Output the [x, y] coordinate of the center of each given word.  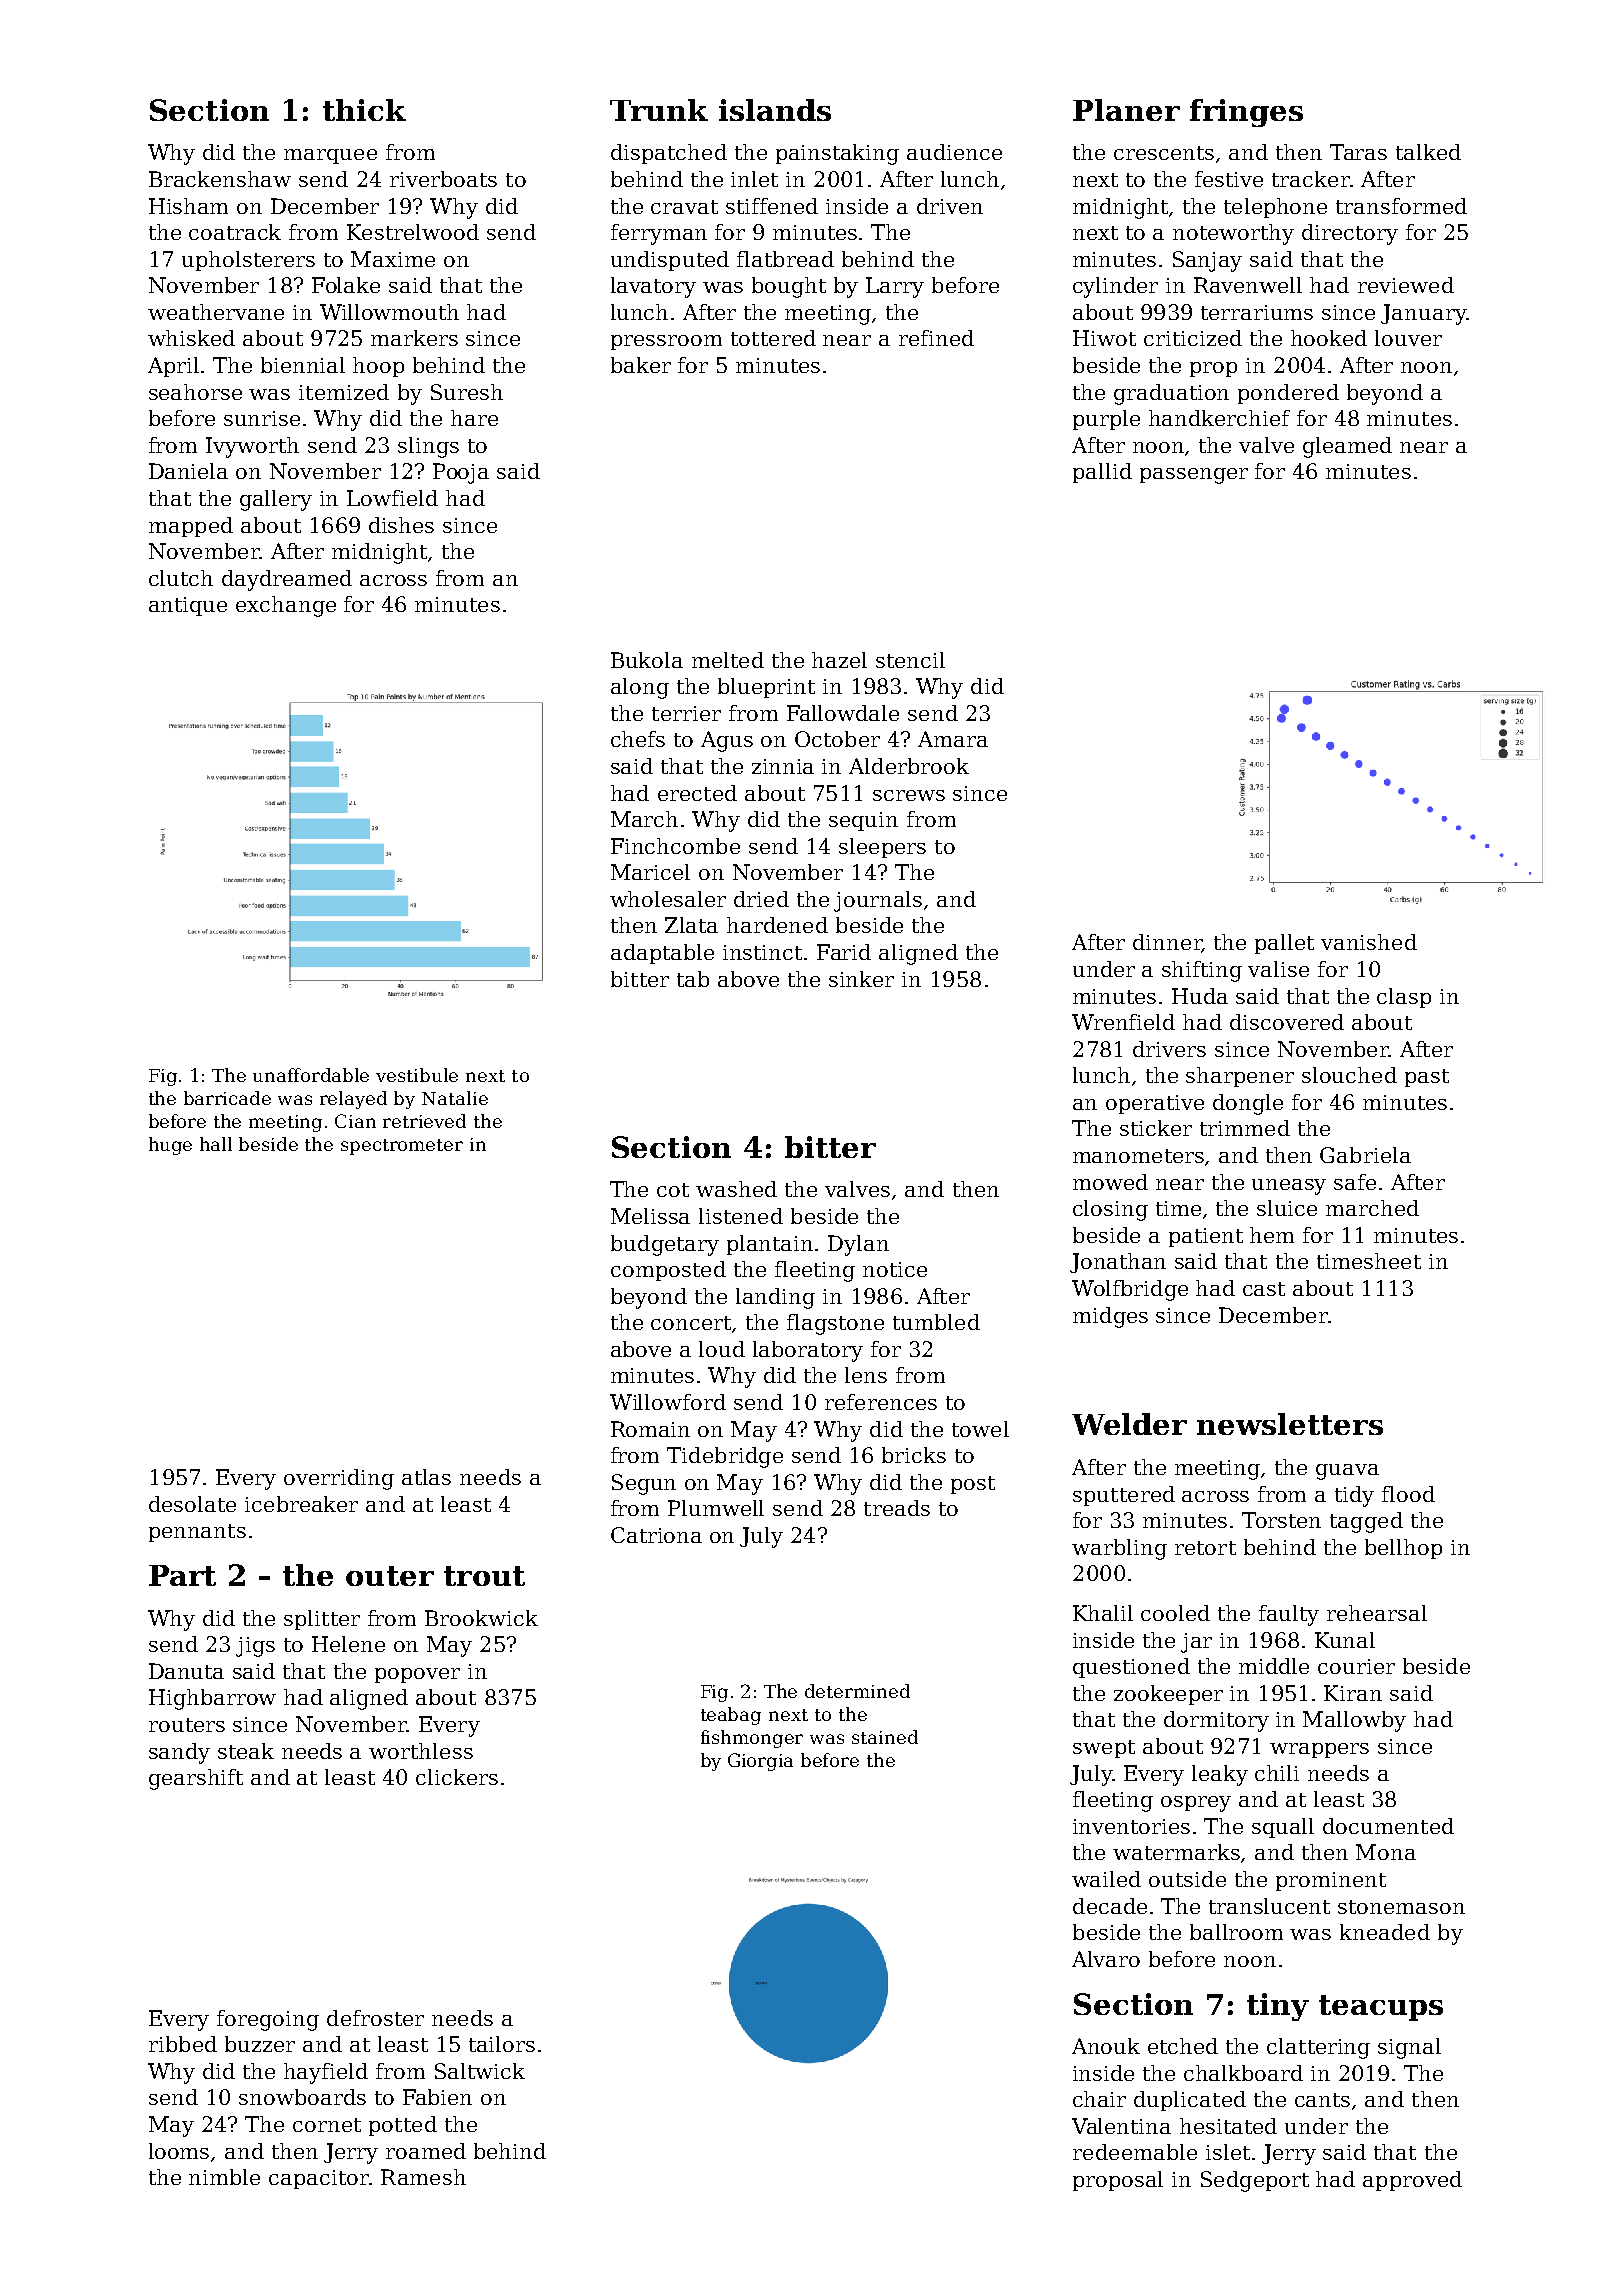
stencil [910, 660]
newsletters [1290, 1424]
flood [1408, 1494]
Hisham [188, 206]
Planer [1126, 110]
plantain [770, 1245]
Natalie [455, 1098]
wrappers [1319, 1750]
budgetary [665, 1245]
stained [885, 1737]
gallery [276, 500]
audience [954, 152]
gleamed [1347, 447]
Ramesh [423, 2177]
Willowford [668, 1402]
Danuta [186, 1671]
